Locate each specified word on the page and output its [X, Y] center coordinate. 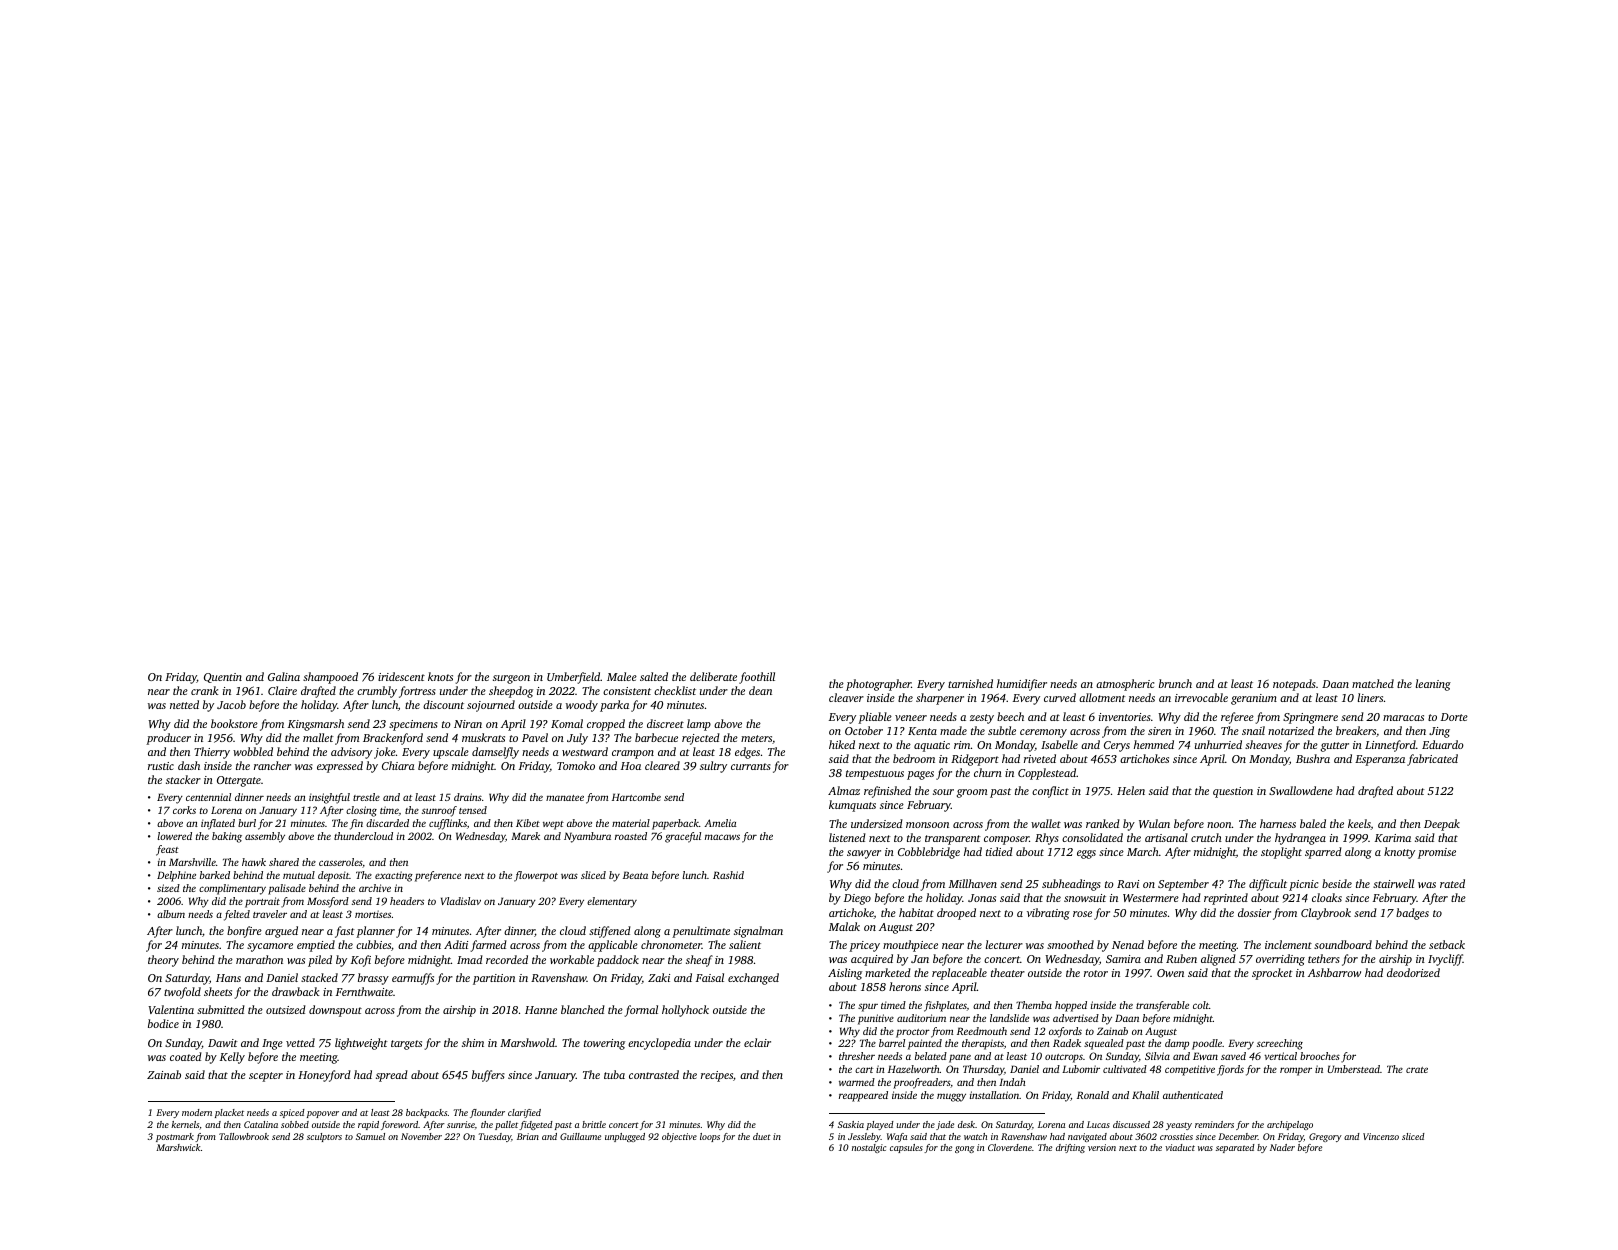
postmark [175, 1137]
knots [440, 676]
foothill [757, 678]
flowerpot [536, 876]
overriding [1280, 960]
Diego [857, 899]
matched [1373, 683]
